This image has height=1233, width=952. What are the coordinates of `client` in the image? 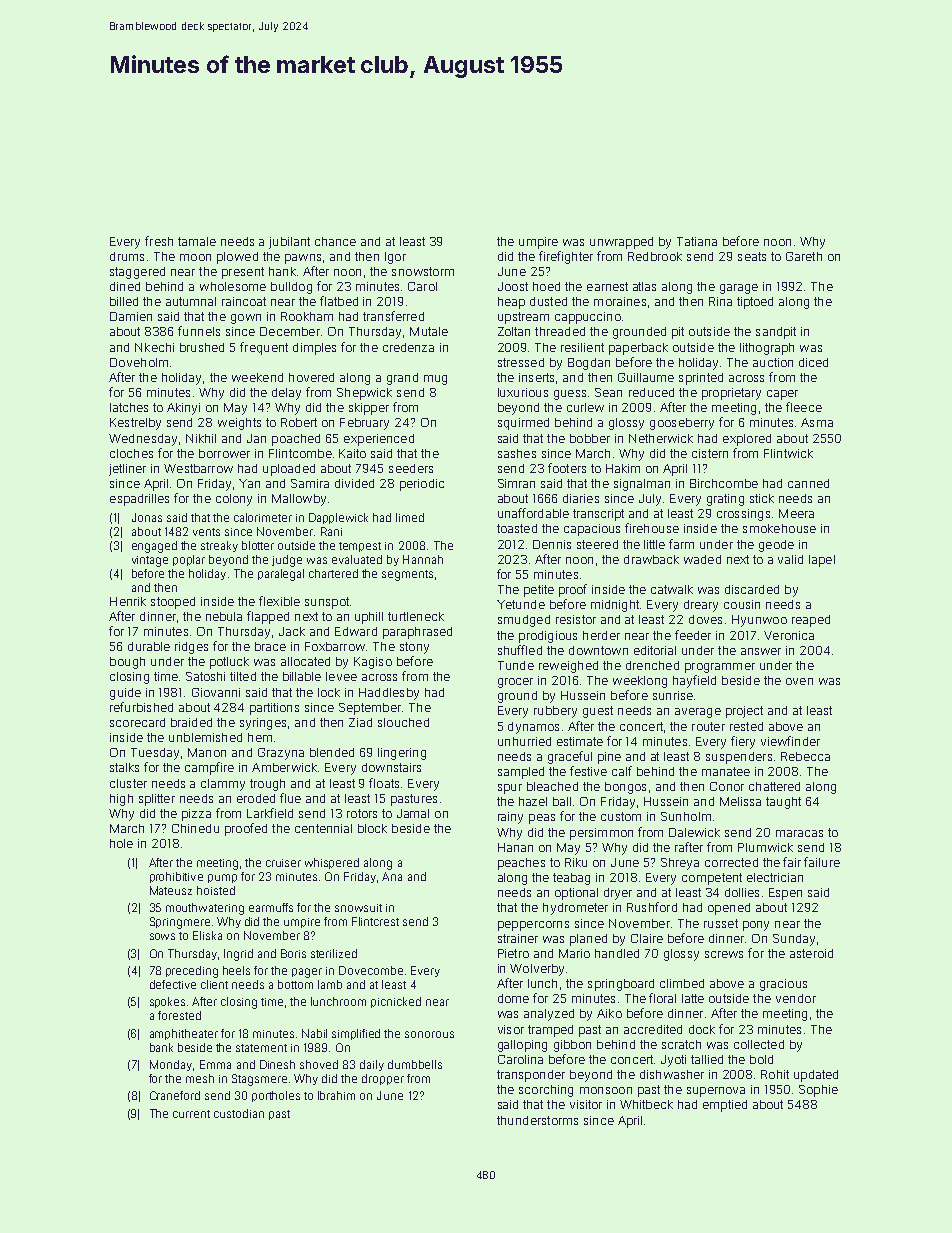 It's located at (214, 984).
